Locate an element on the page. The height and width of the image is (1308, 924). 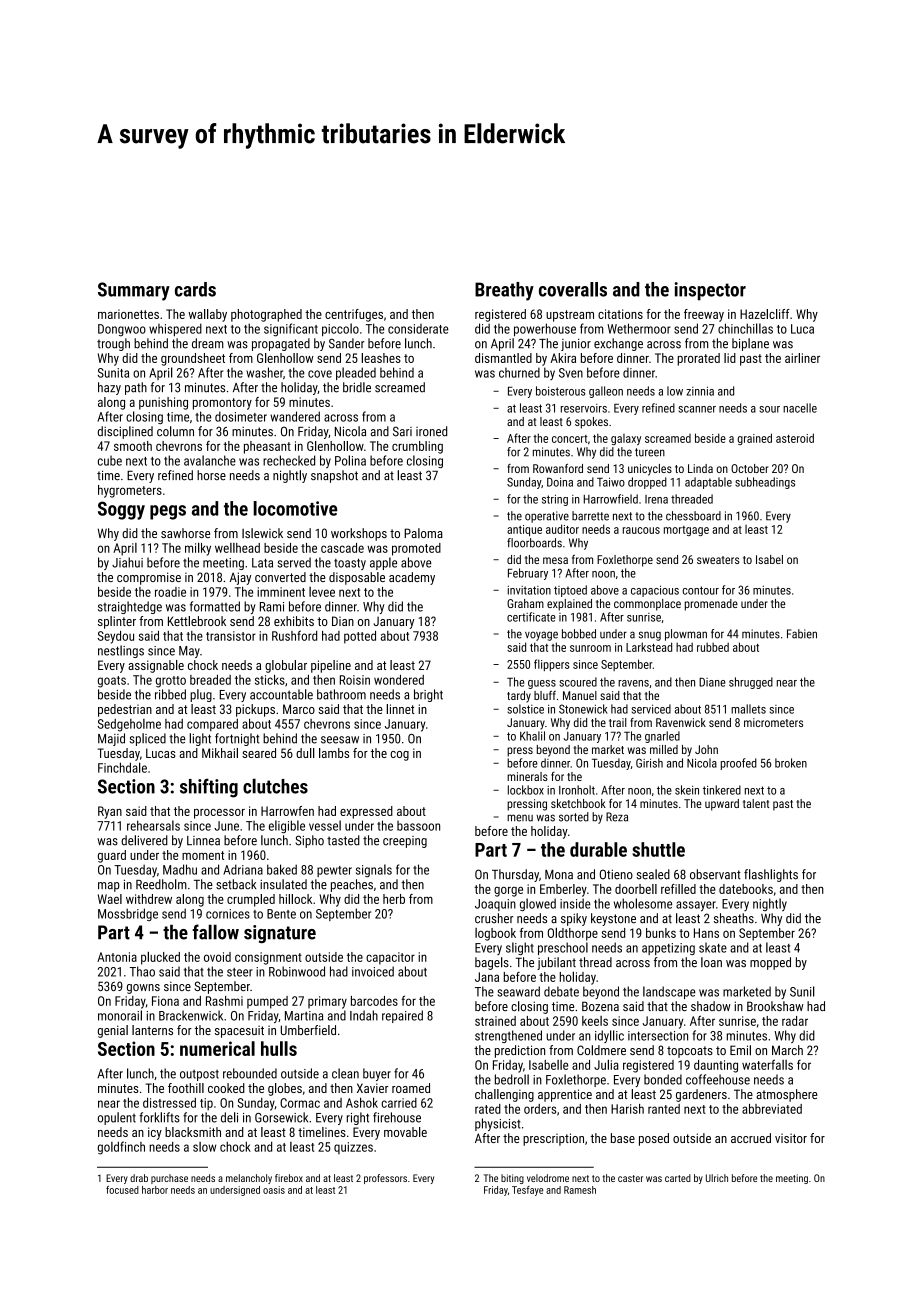
peaches is located at coordinates (352, 885).
